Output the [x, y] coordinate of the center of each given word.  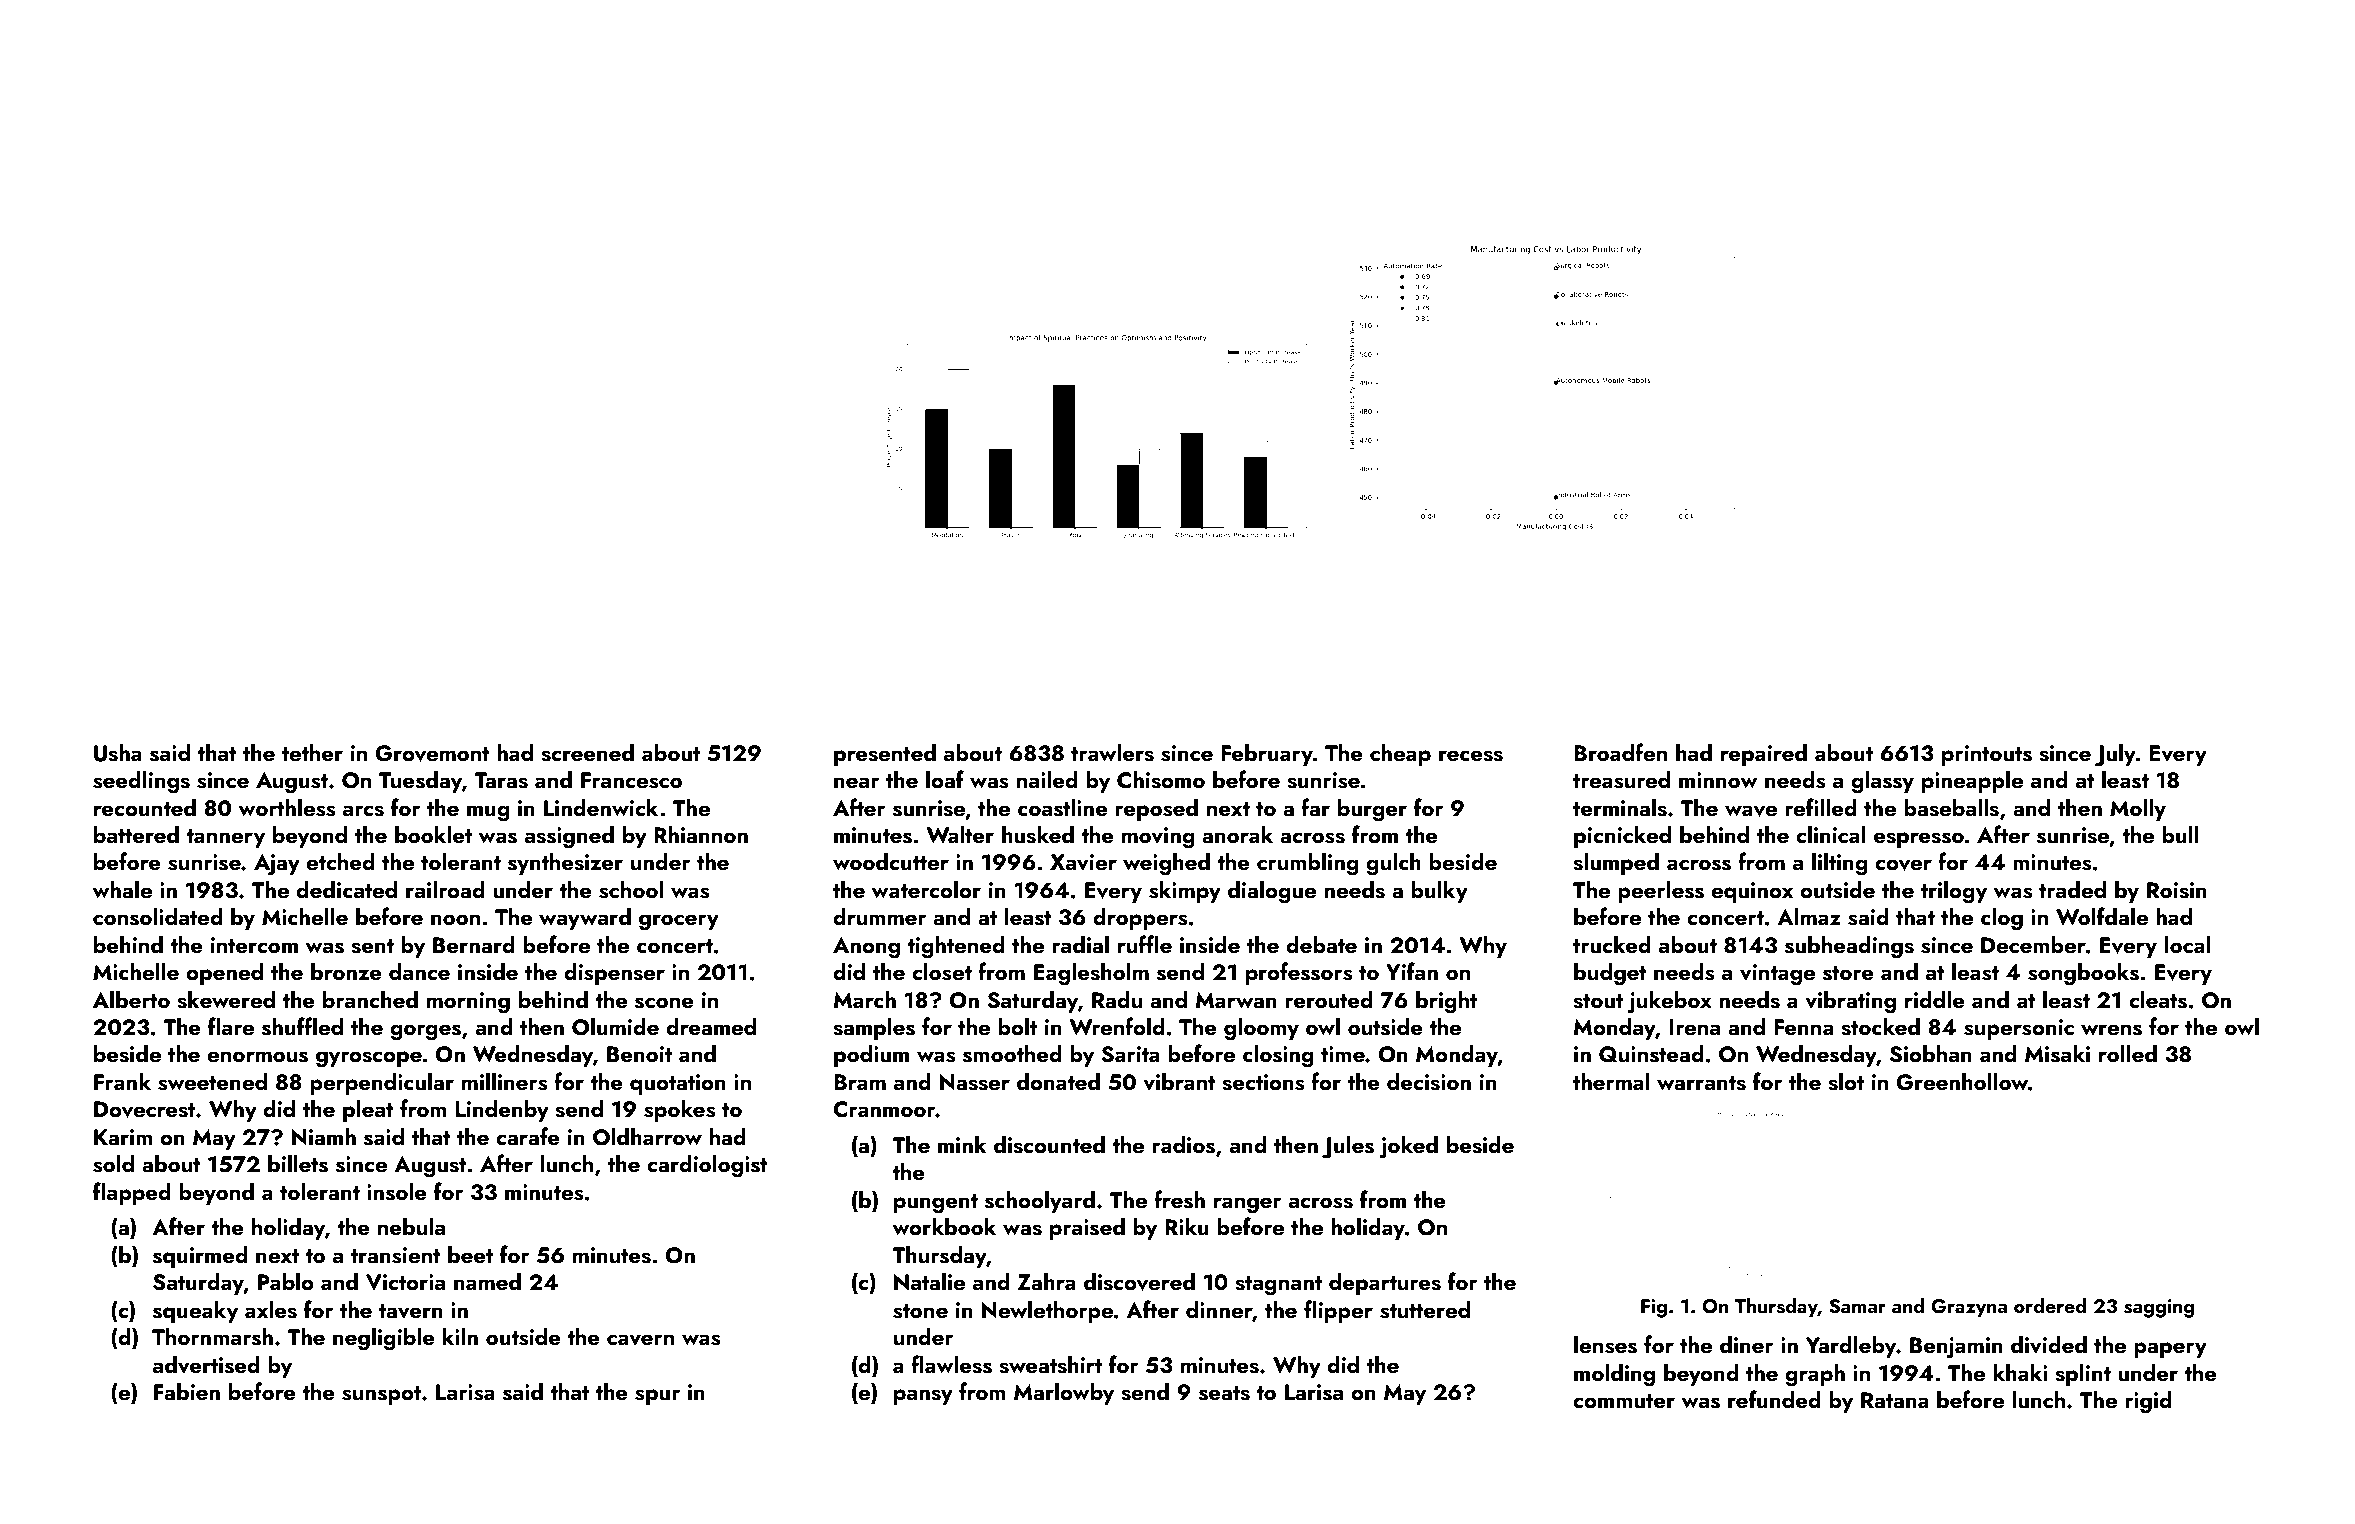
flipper [1338, 1311]
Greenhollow [1962, 1081]
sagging [2159, 1308]
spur [658, 1397]
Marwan [1236, 1000]
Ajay [277, 865]
